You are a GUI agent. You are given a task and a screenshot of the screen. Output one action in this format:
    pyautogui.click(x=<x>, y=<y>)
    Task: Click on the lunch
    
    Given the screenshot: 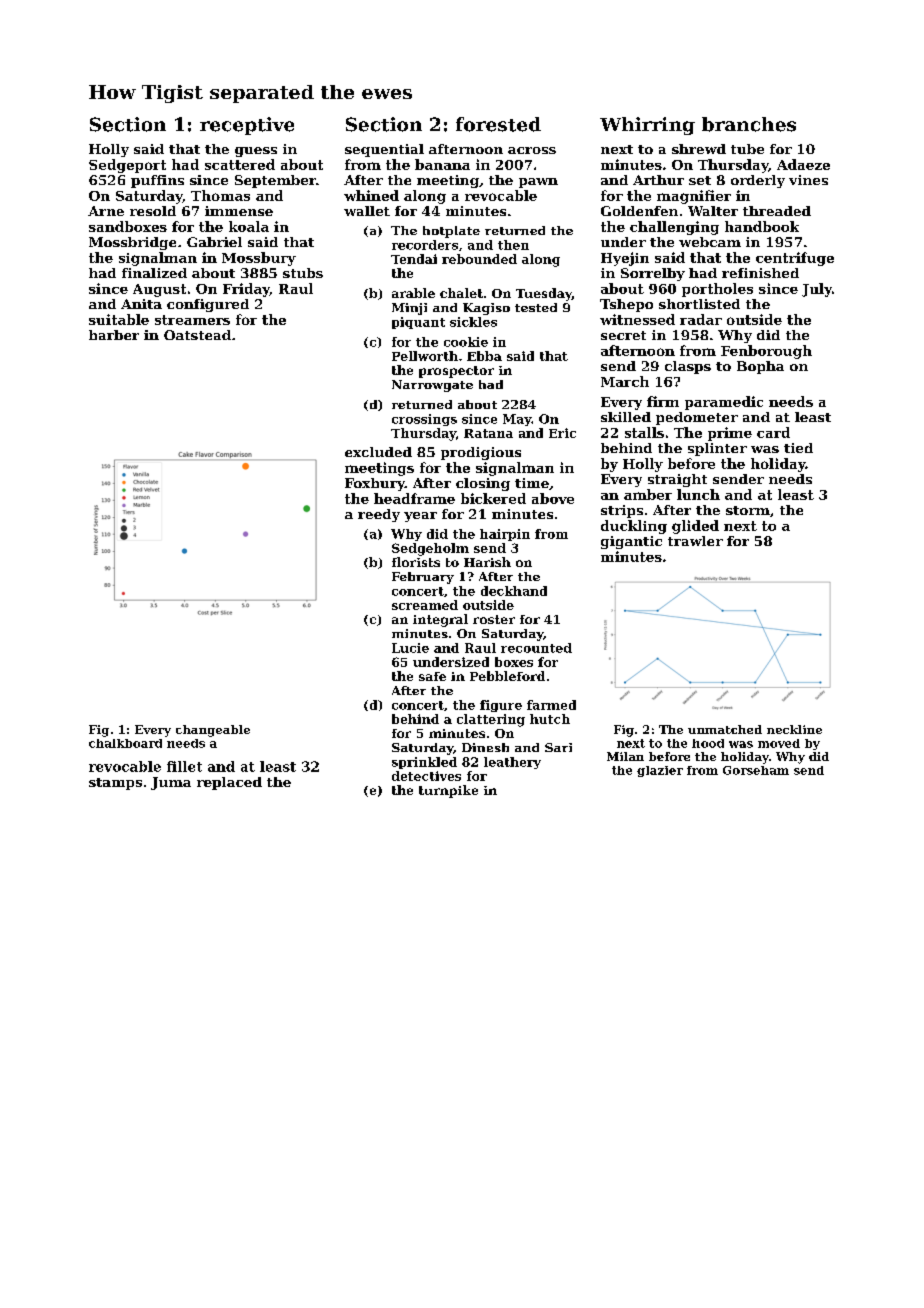 What is the action you would take?
    pyautogui.click(x=698, y=494)
